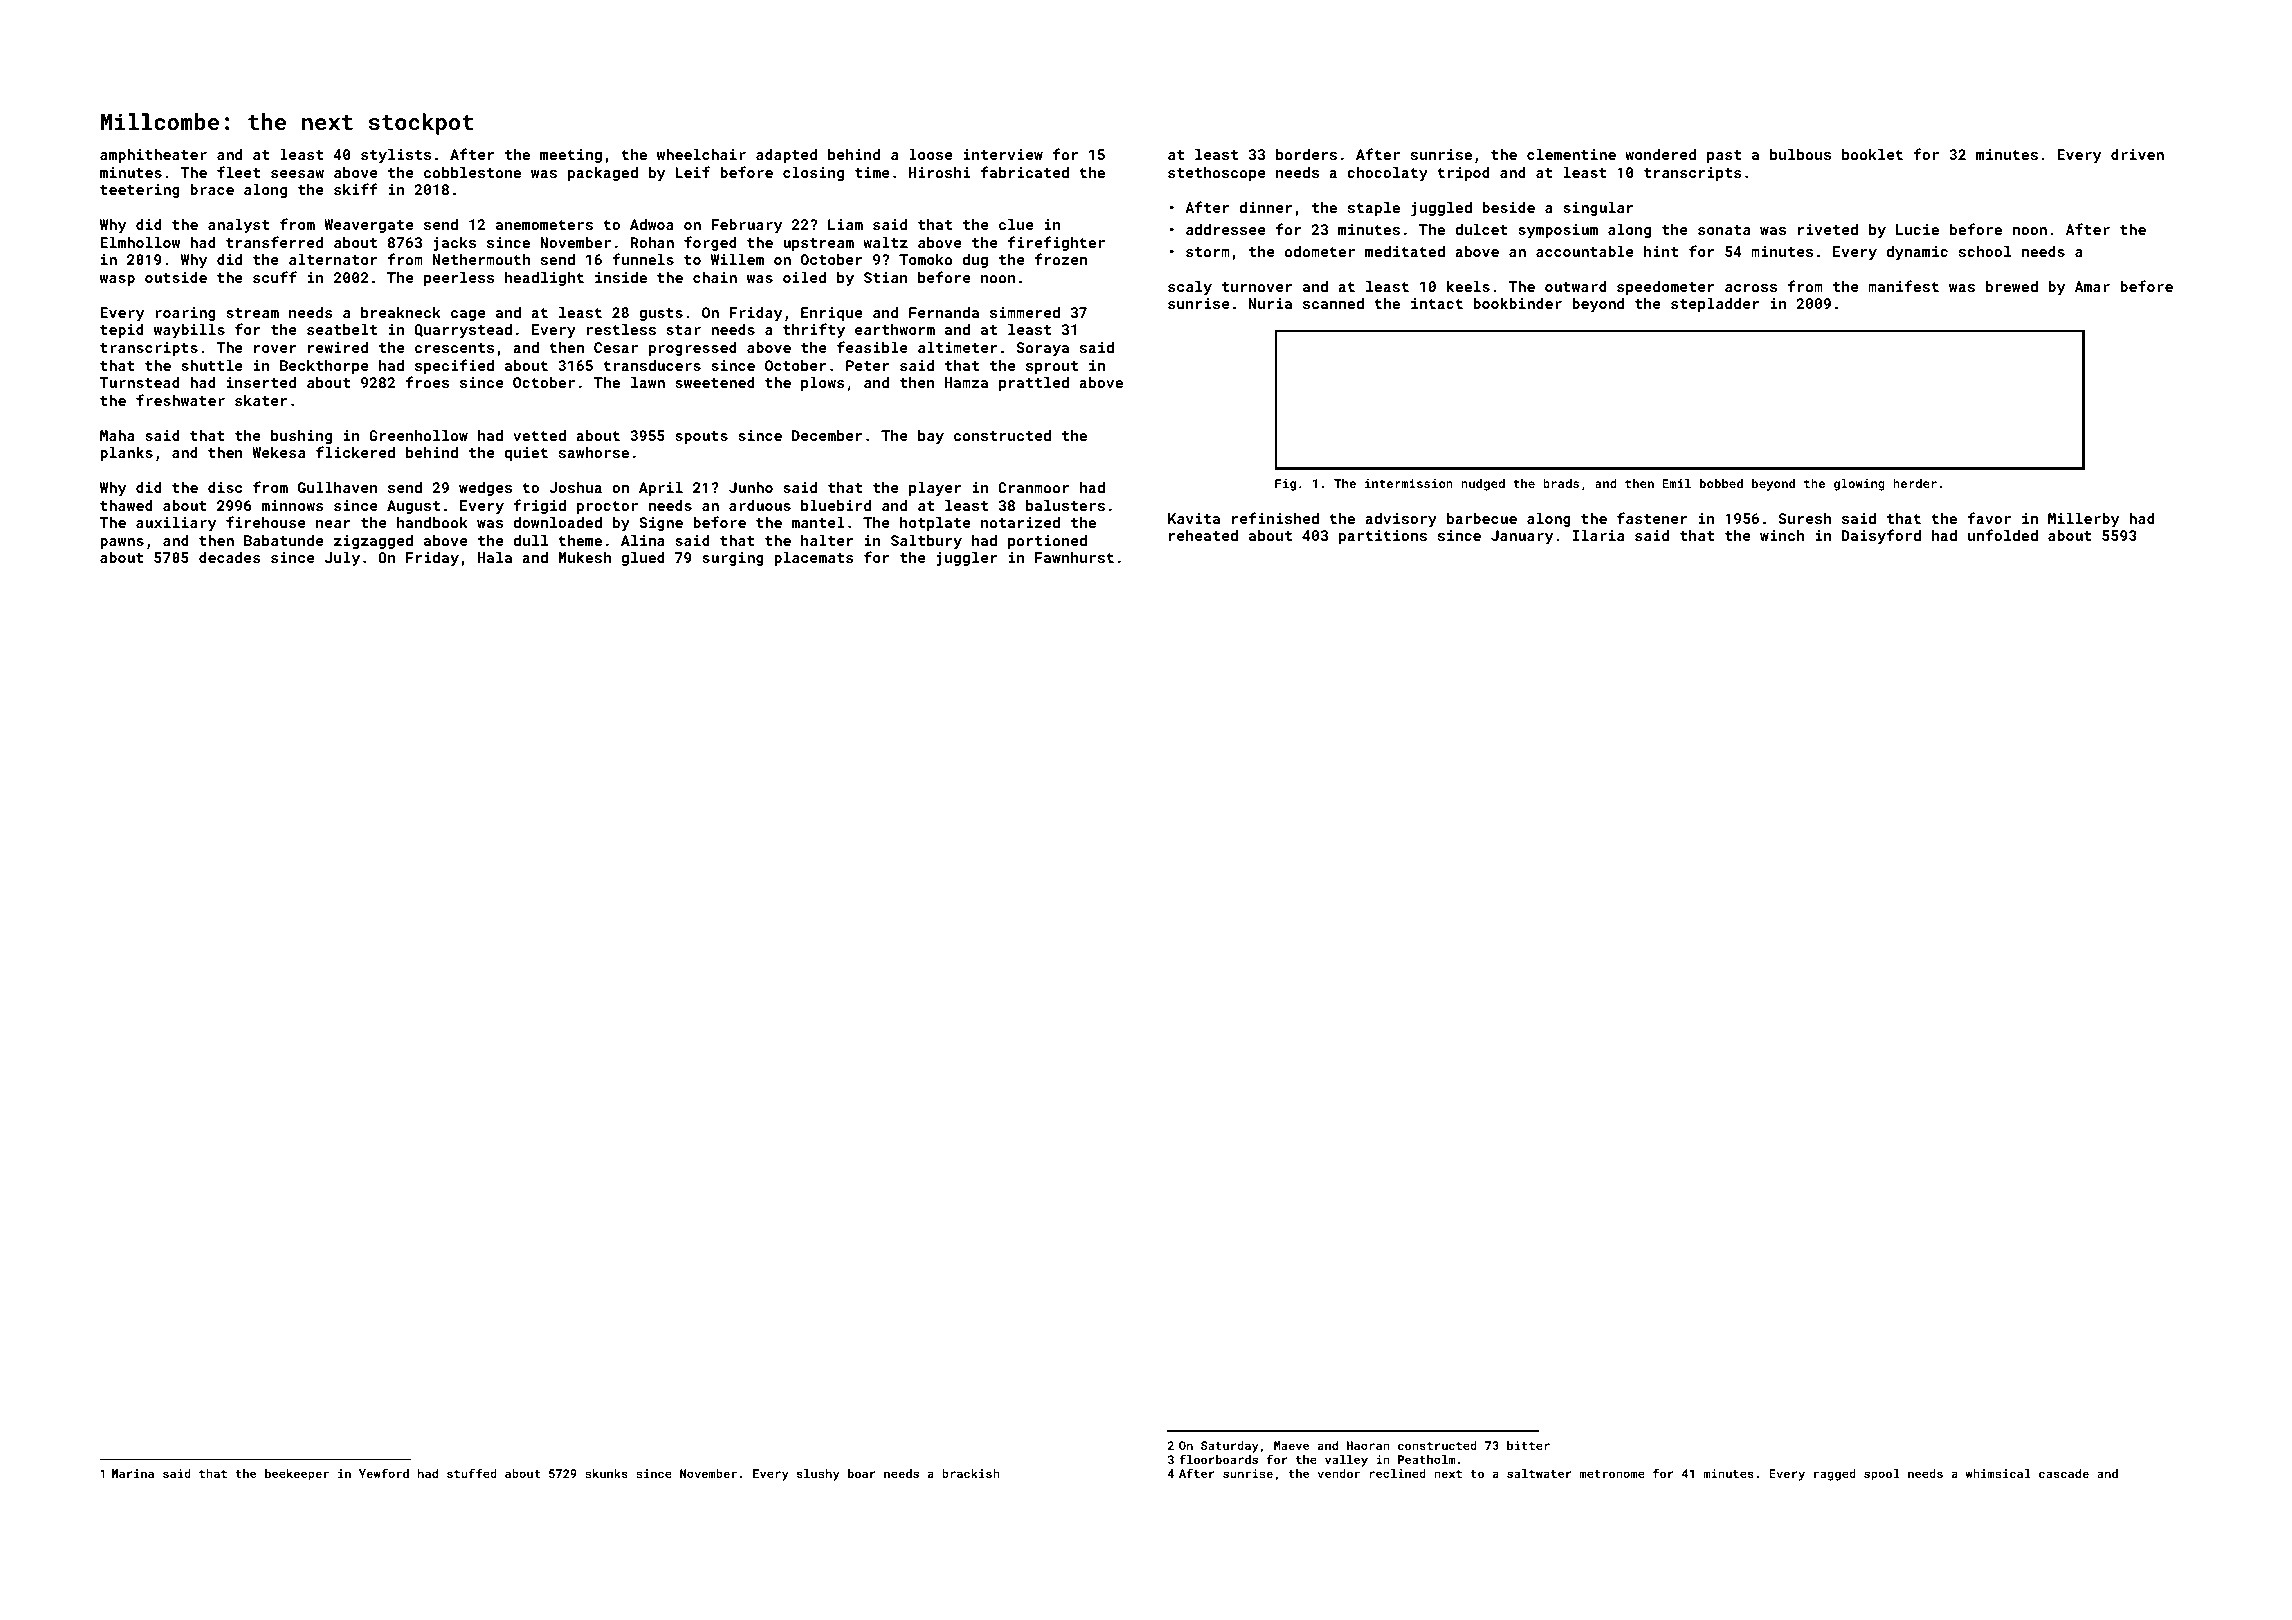 The image size is (2292, 1620). What do you see at coordinates (1881, 536) in the screenshot?
I see `Daisyford` at bounding box center [1881, 536].
